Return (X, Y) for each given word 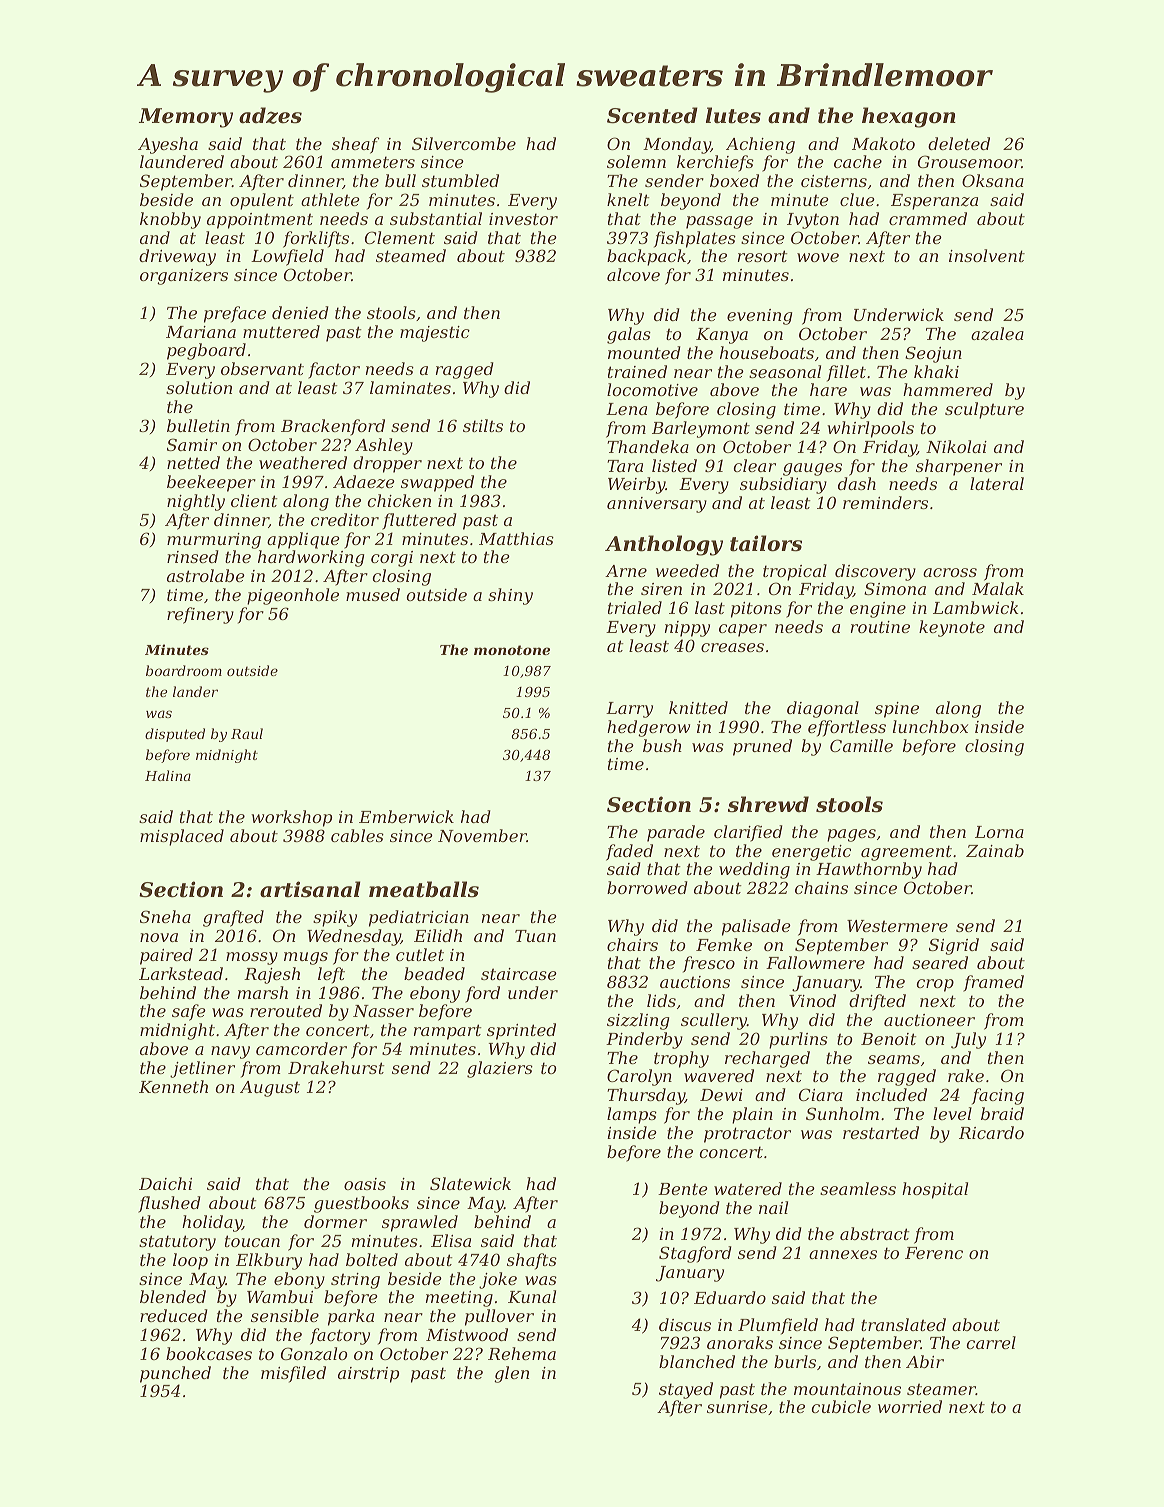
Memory (186, 118)
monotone (512, 650)
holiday (212, 1223)
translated (903, 1324)
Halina (168, 775)
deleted (959, 143)
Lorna (999, 832)
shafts (532, 1261)
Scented (652, 115)
